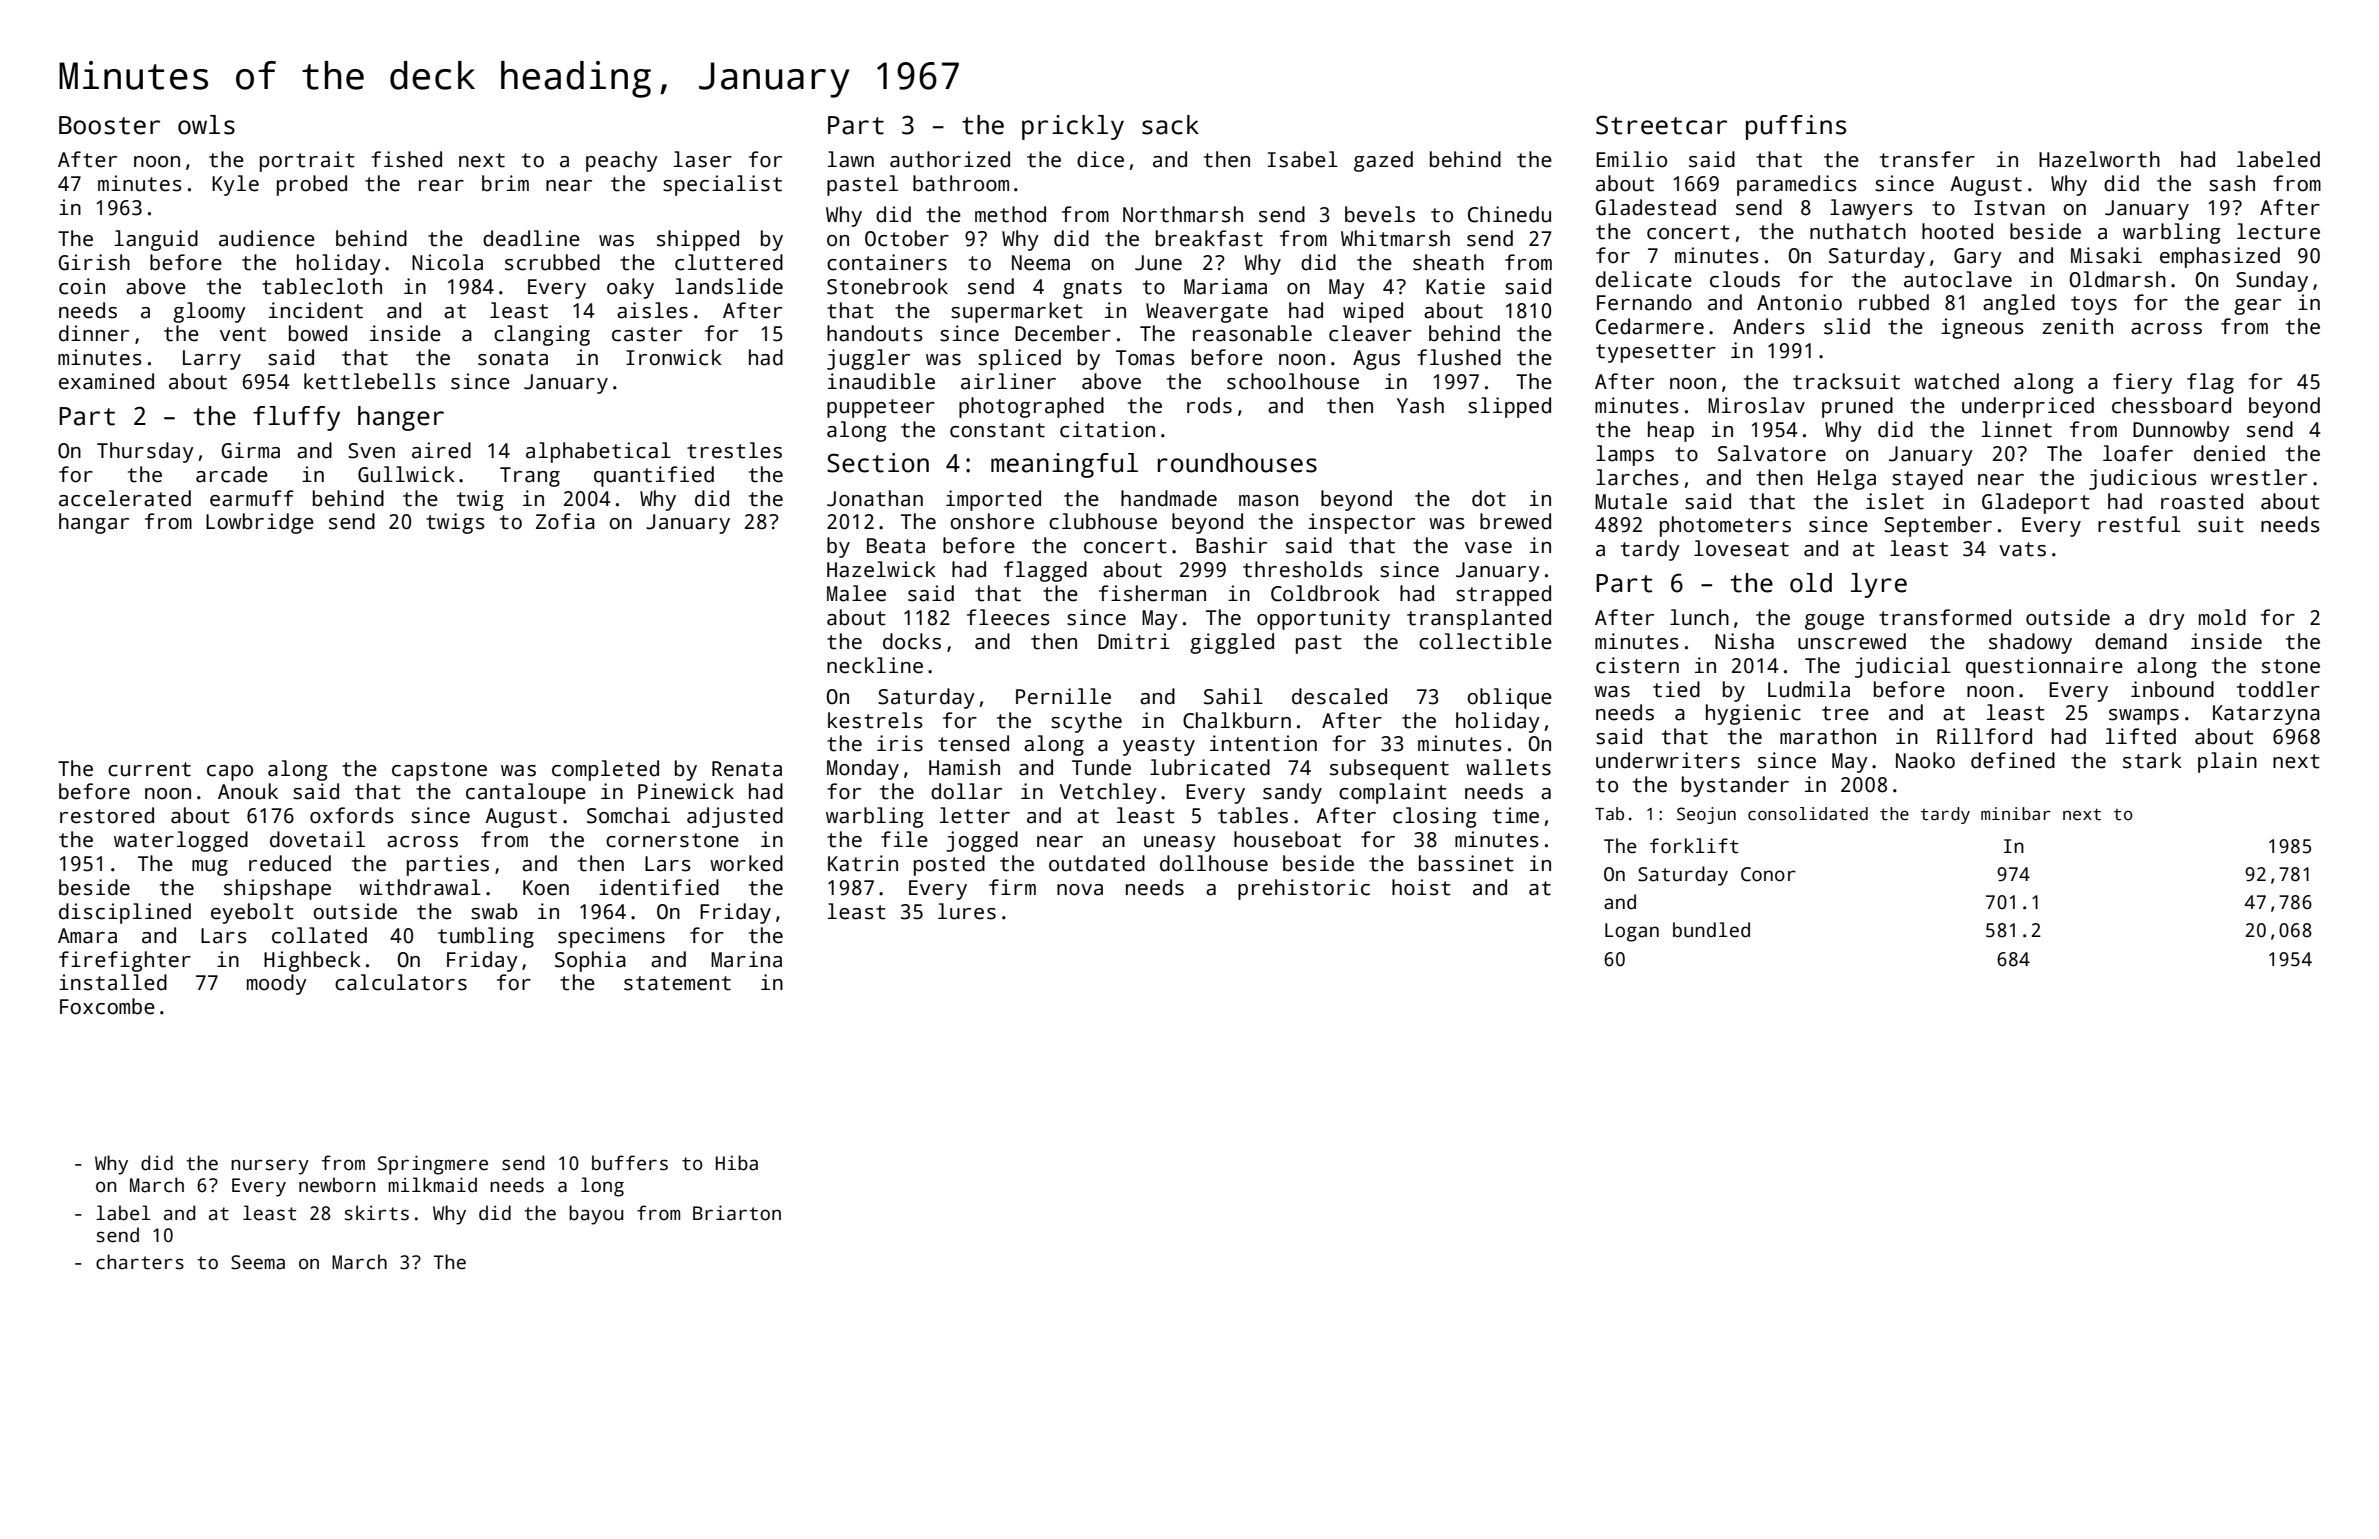 The image size is (2379, 1539). Describe the element at coordinates (109, 125) in the screenshot. I see `Booster` at that location.
